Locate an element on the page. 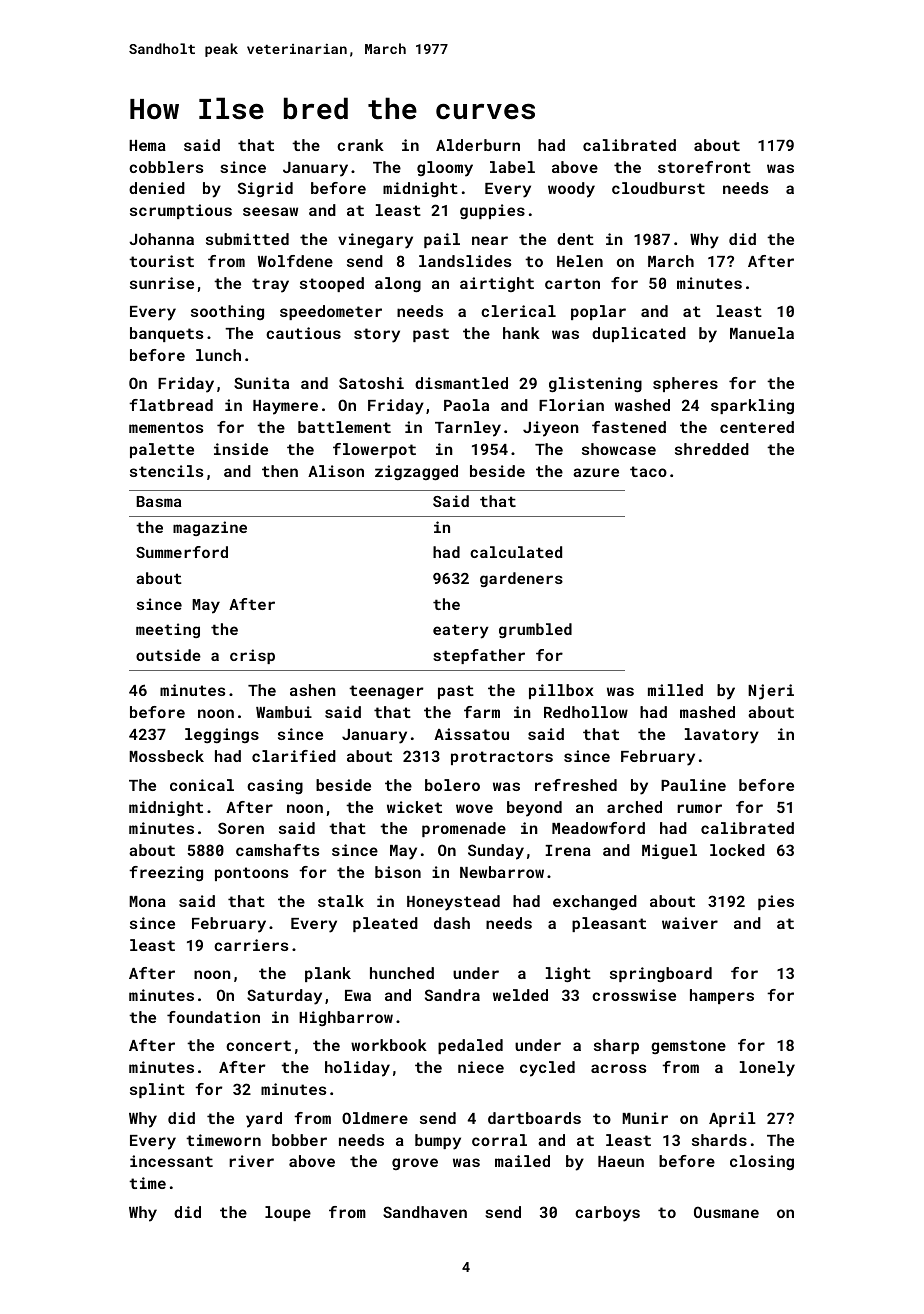  Highbarrow is located at coordinates (346, 1018).
